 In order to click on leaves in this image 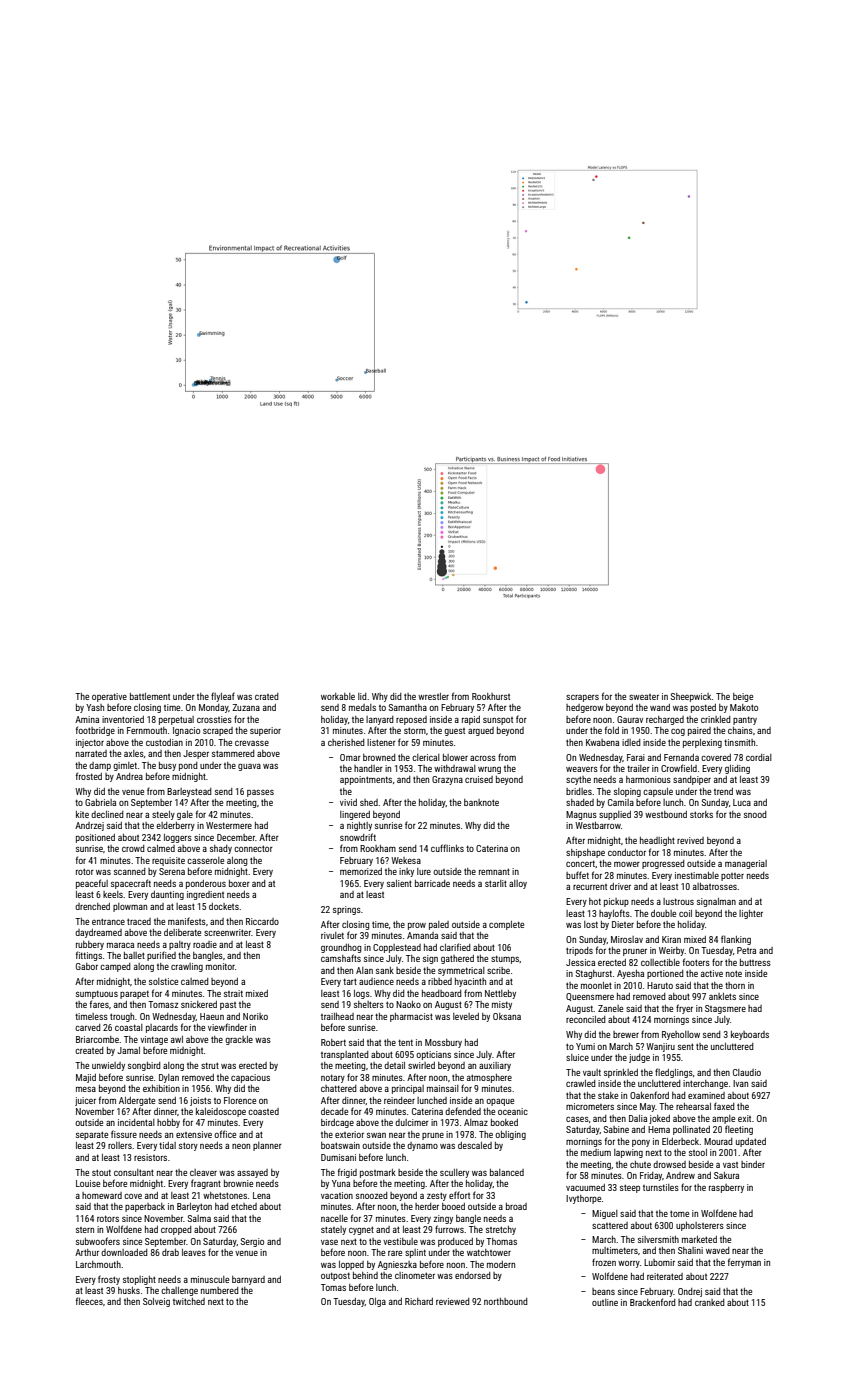, I will do `click(194, 1252)`.
